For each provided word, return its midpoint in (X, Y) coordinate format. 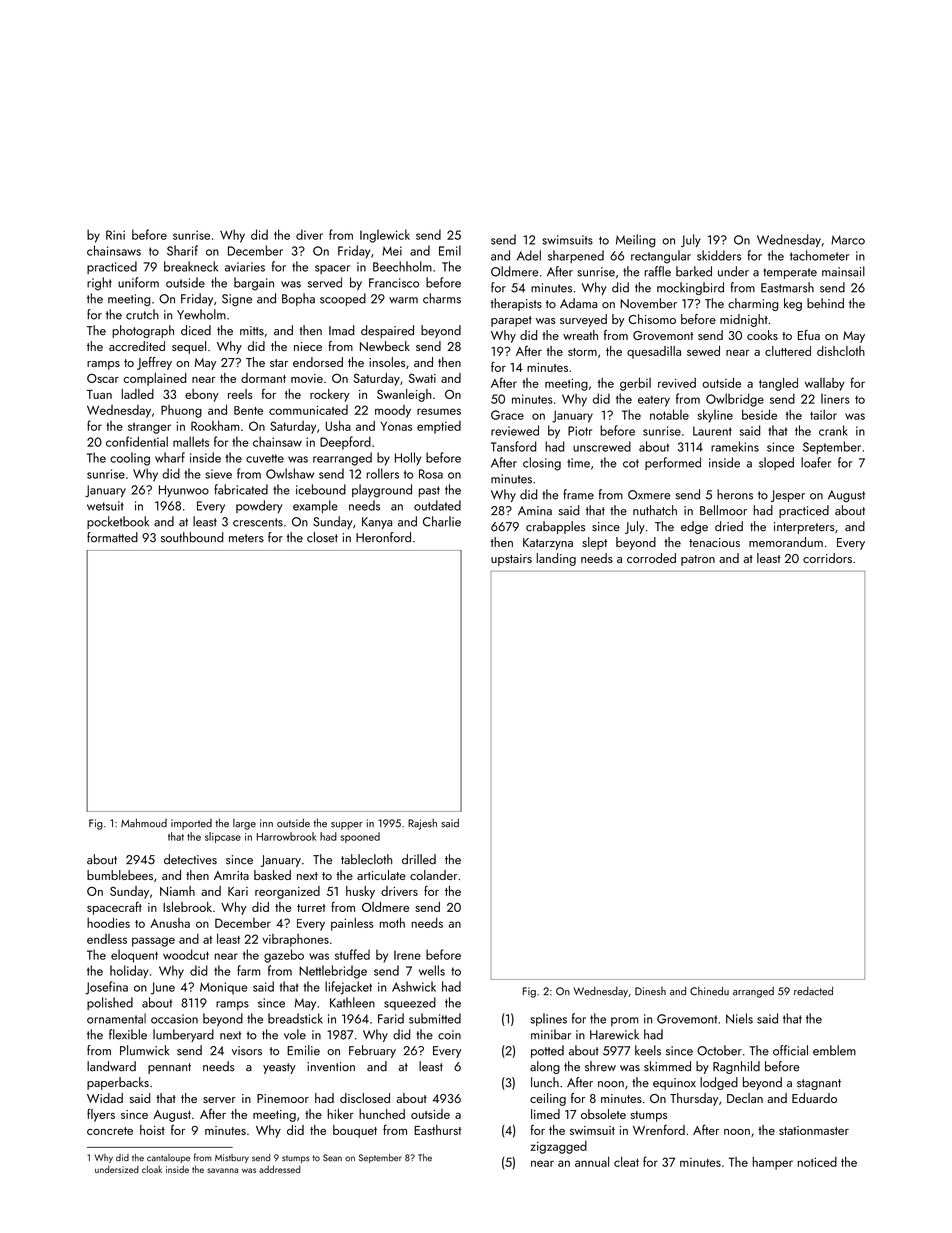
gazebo (284, 956)
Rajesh (422, 824)
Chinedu (709, 991)
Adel (529, 255)
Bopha (298, 299)
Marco (848, 240)
